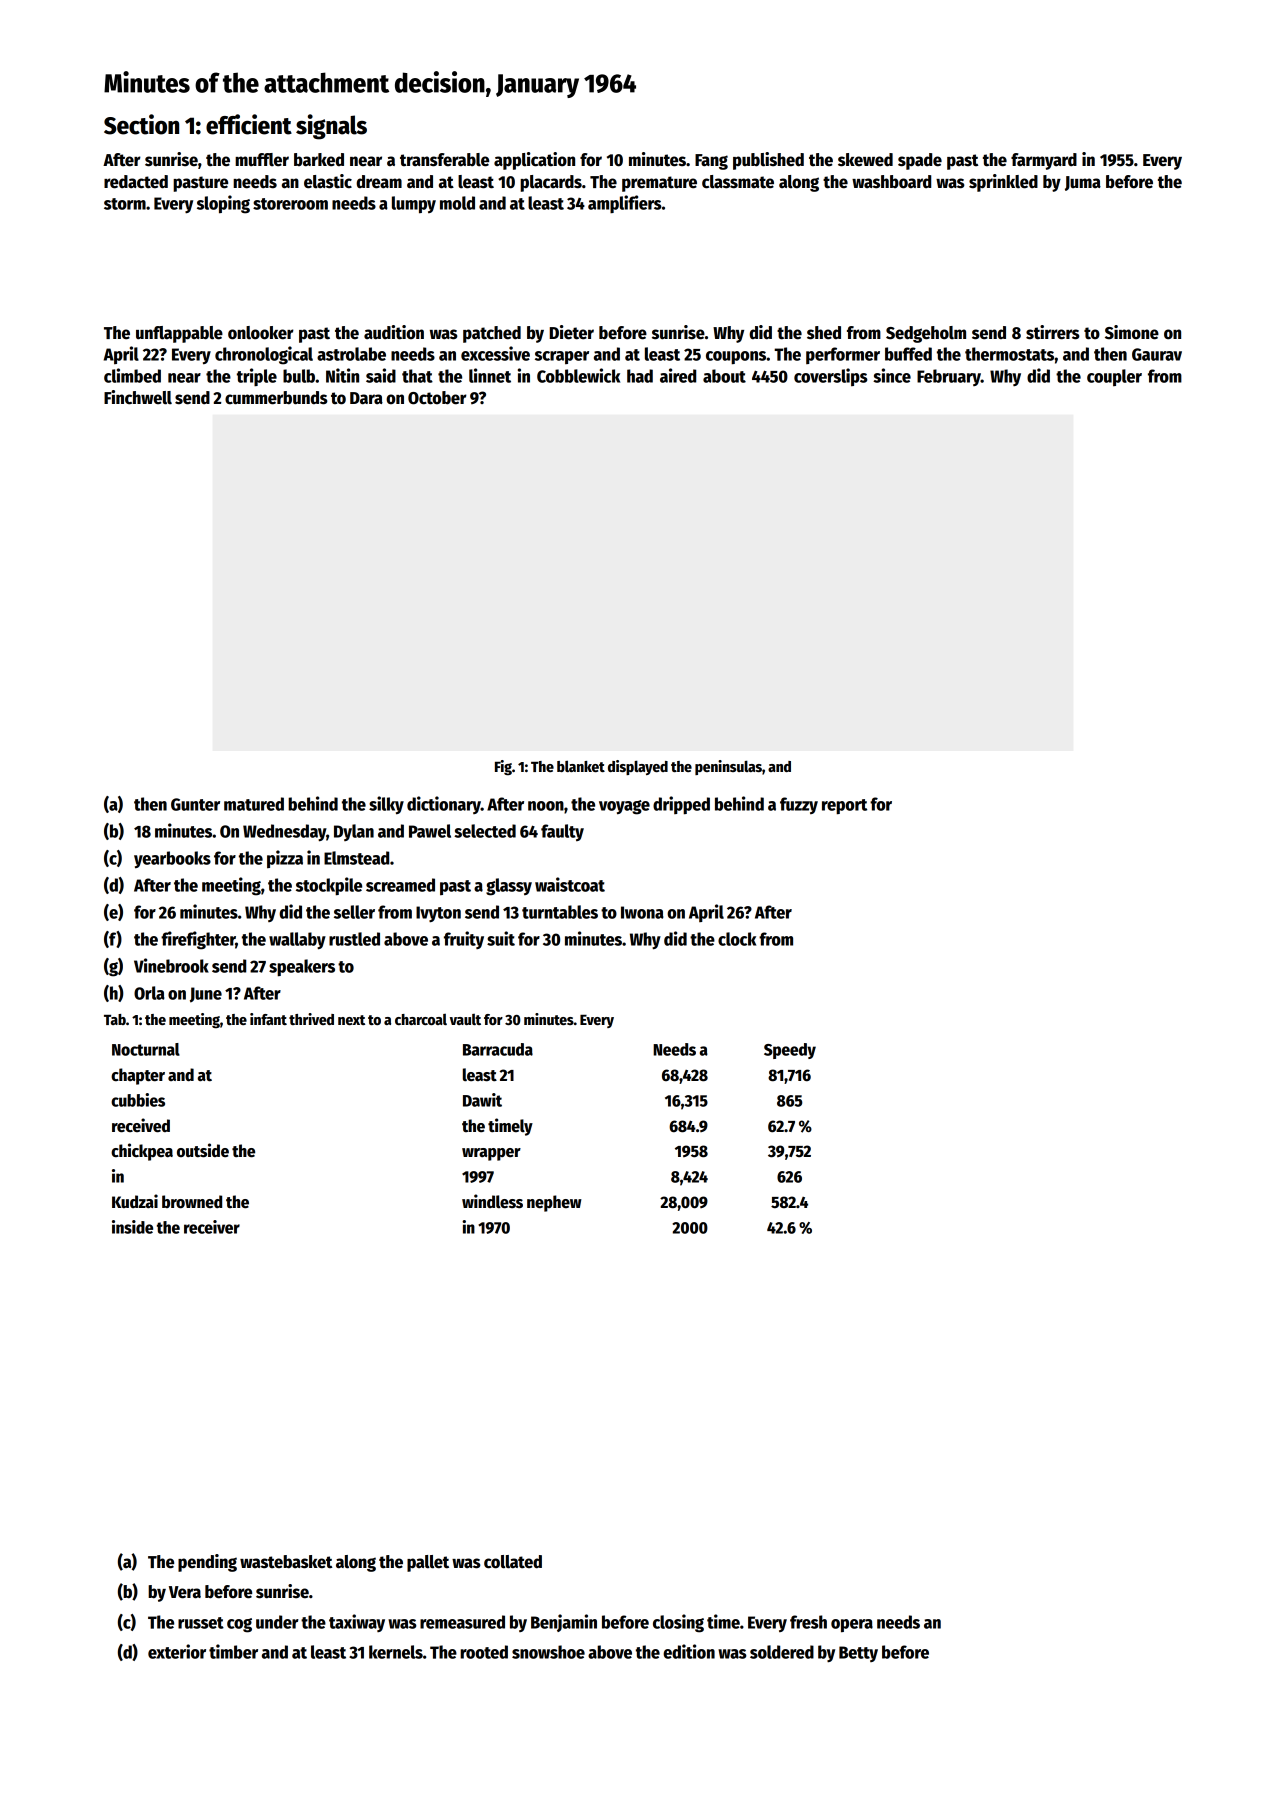  I want to click on Speedy, so click(790, 1051).
